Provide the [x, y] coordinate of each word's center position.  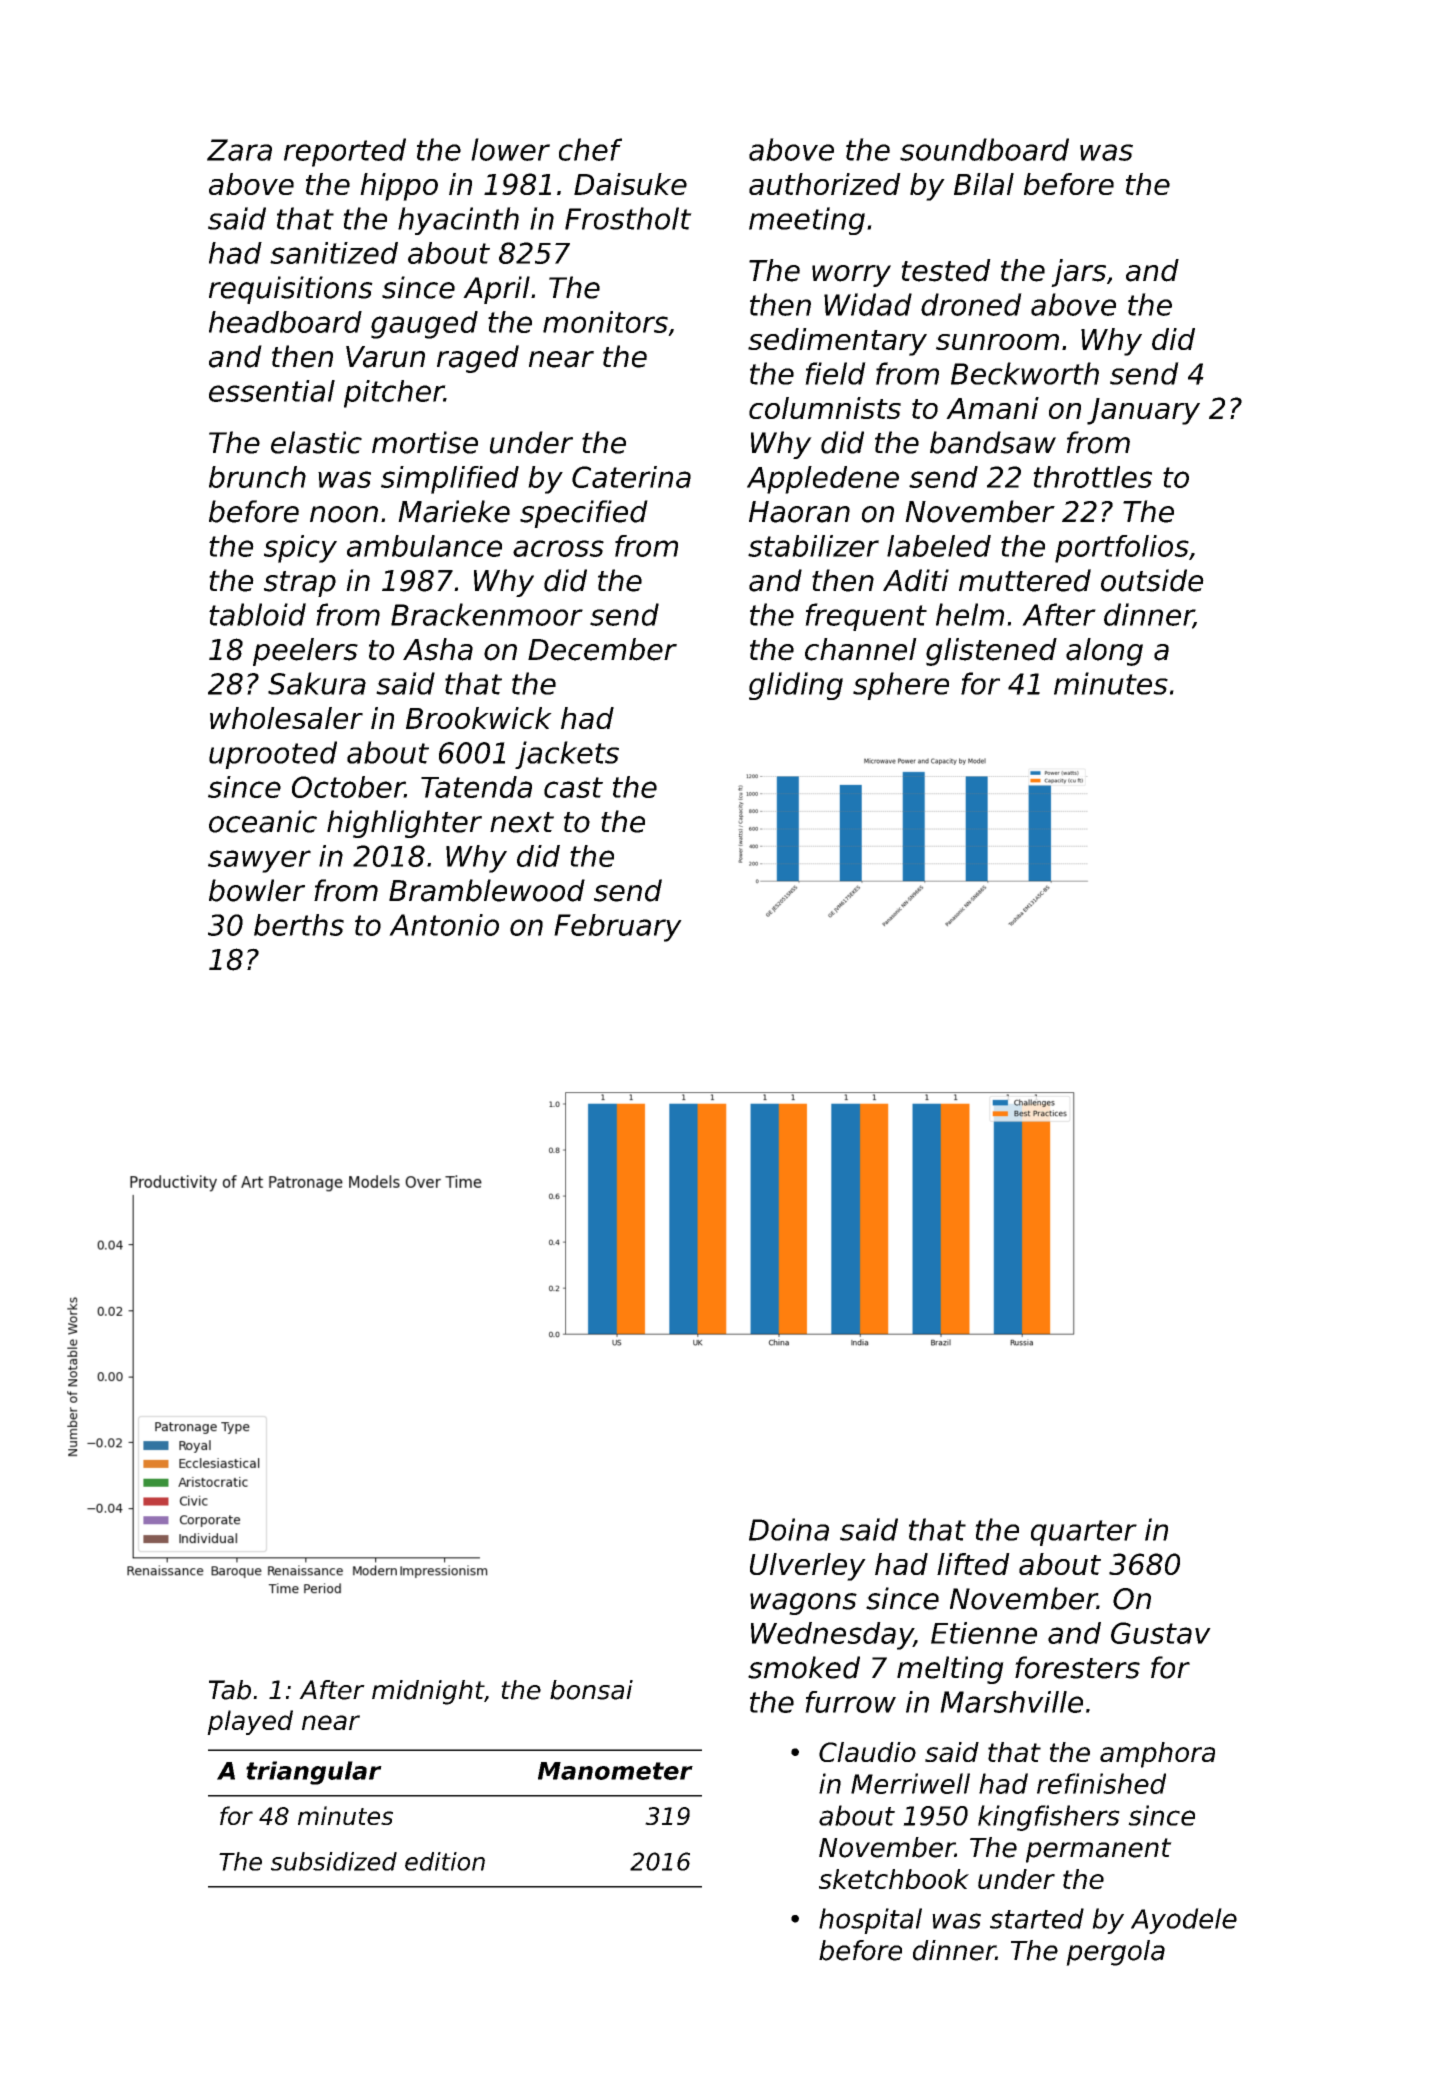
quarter [1084, 1533]
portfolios [1122, 549]
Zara [239, 150]
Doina [789, 1529]
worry [851, 276]
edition [445, 1861]
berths [299, 925]
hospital [870, 1921]
